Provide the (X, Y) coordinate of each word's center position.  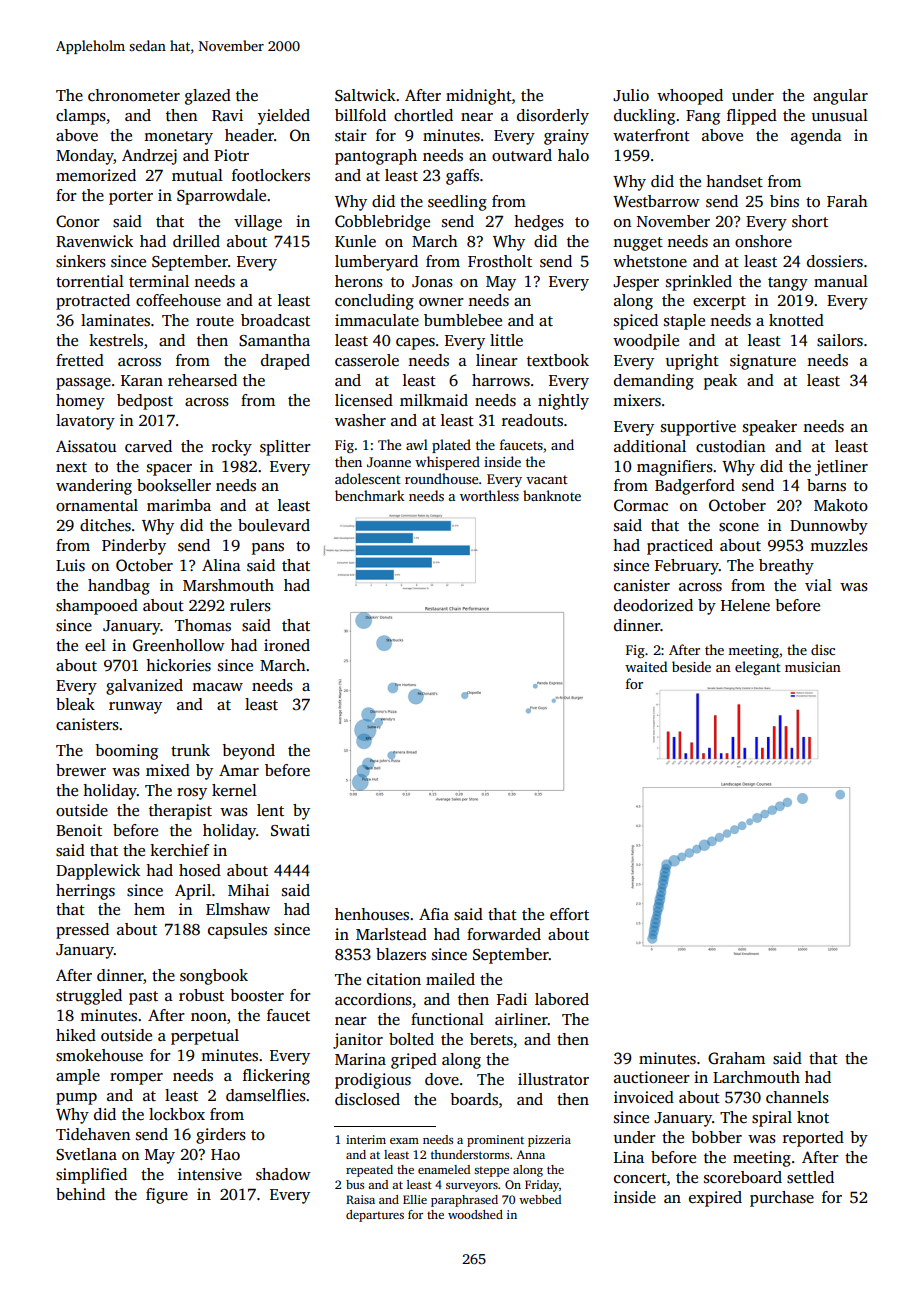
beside (691, 666)
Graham (736, 1058)
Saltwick (365, 95)
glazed (208, 97)
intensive (210, 1174)
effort (569, 914)
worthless (489, 495)
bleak (75, 704)
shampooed (97, 607)
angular (840, 97)
